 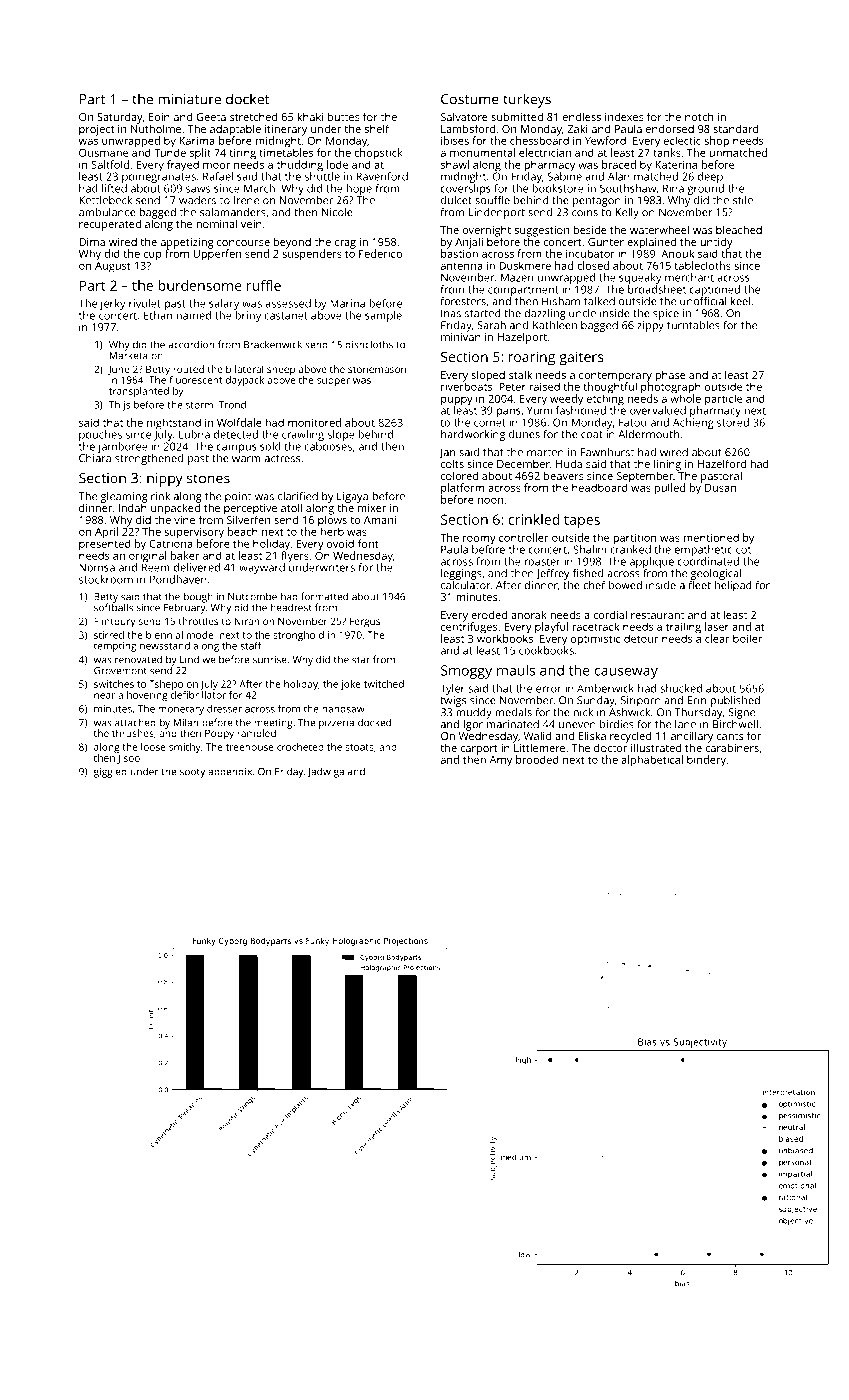 What do you see at coordinates (733, 586) in the document?
I see `helipad` at bounding box center [733, 586].
